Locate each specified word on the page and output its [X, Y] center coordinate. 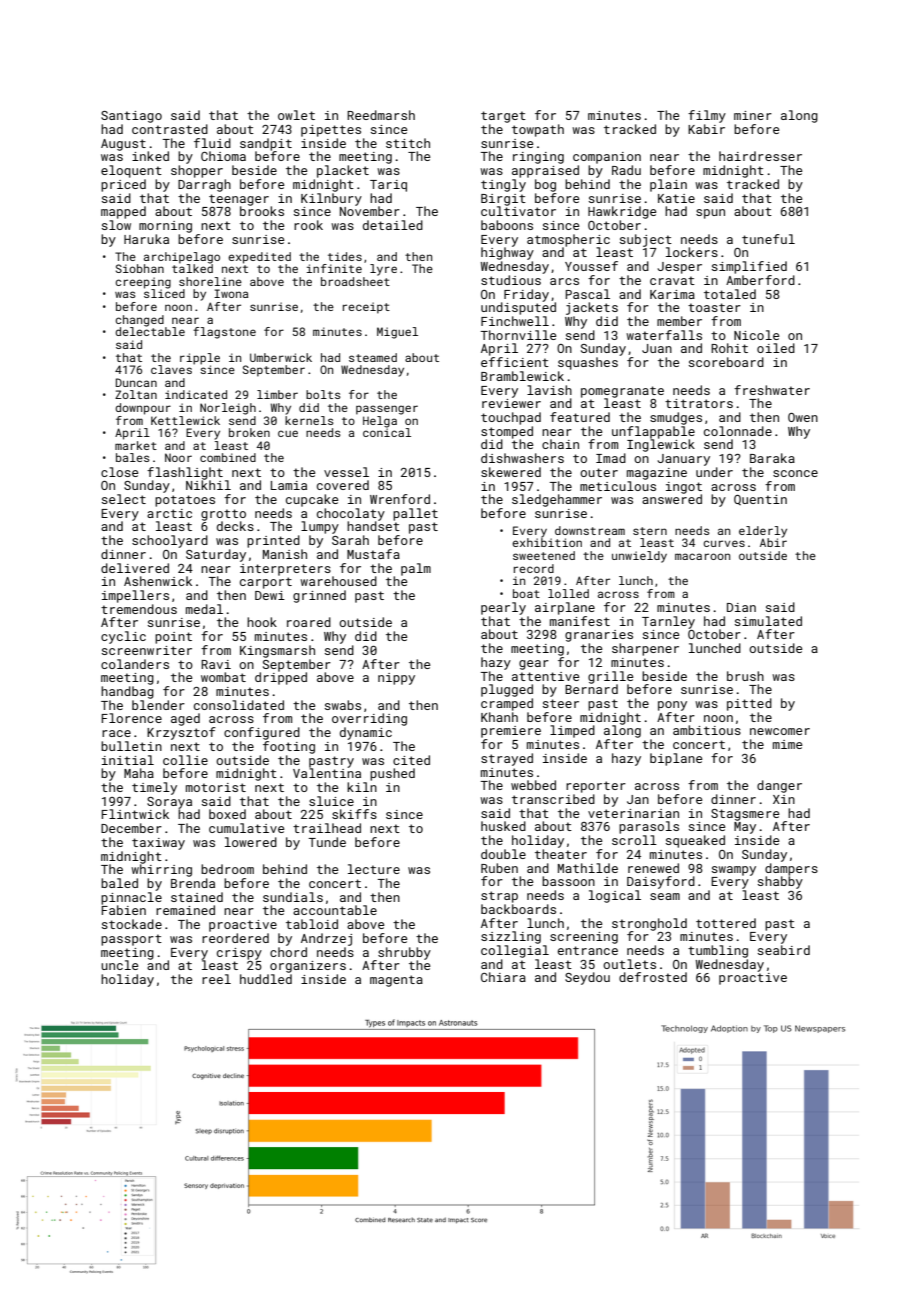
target [503, 117]
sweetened [544, 555]
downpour [143, 409]
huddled [266, 979]
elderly [763, 532]
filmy [707, 116]
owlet [296, 115]
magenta [396, 981]
